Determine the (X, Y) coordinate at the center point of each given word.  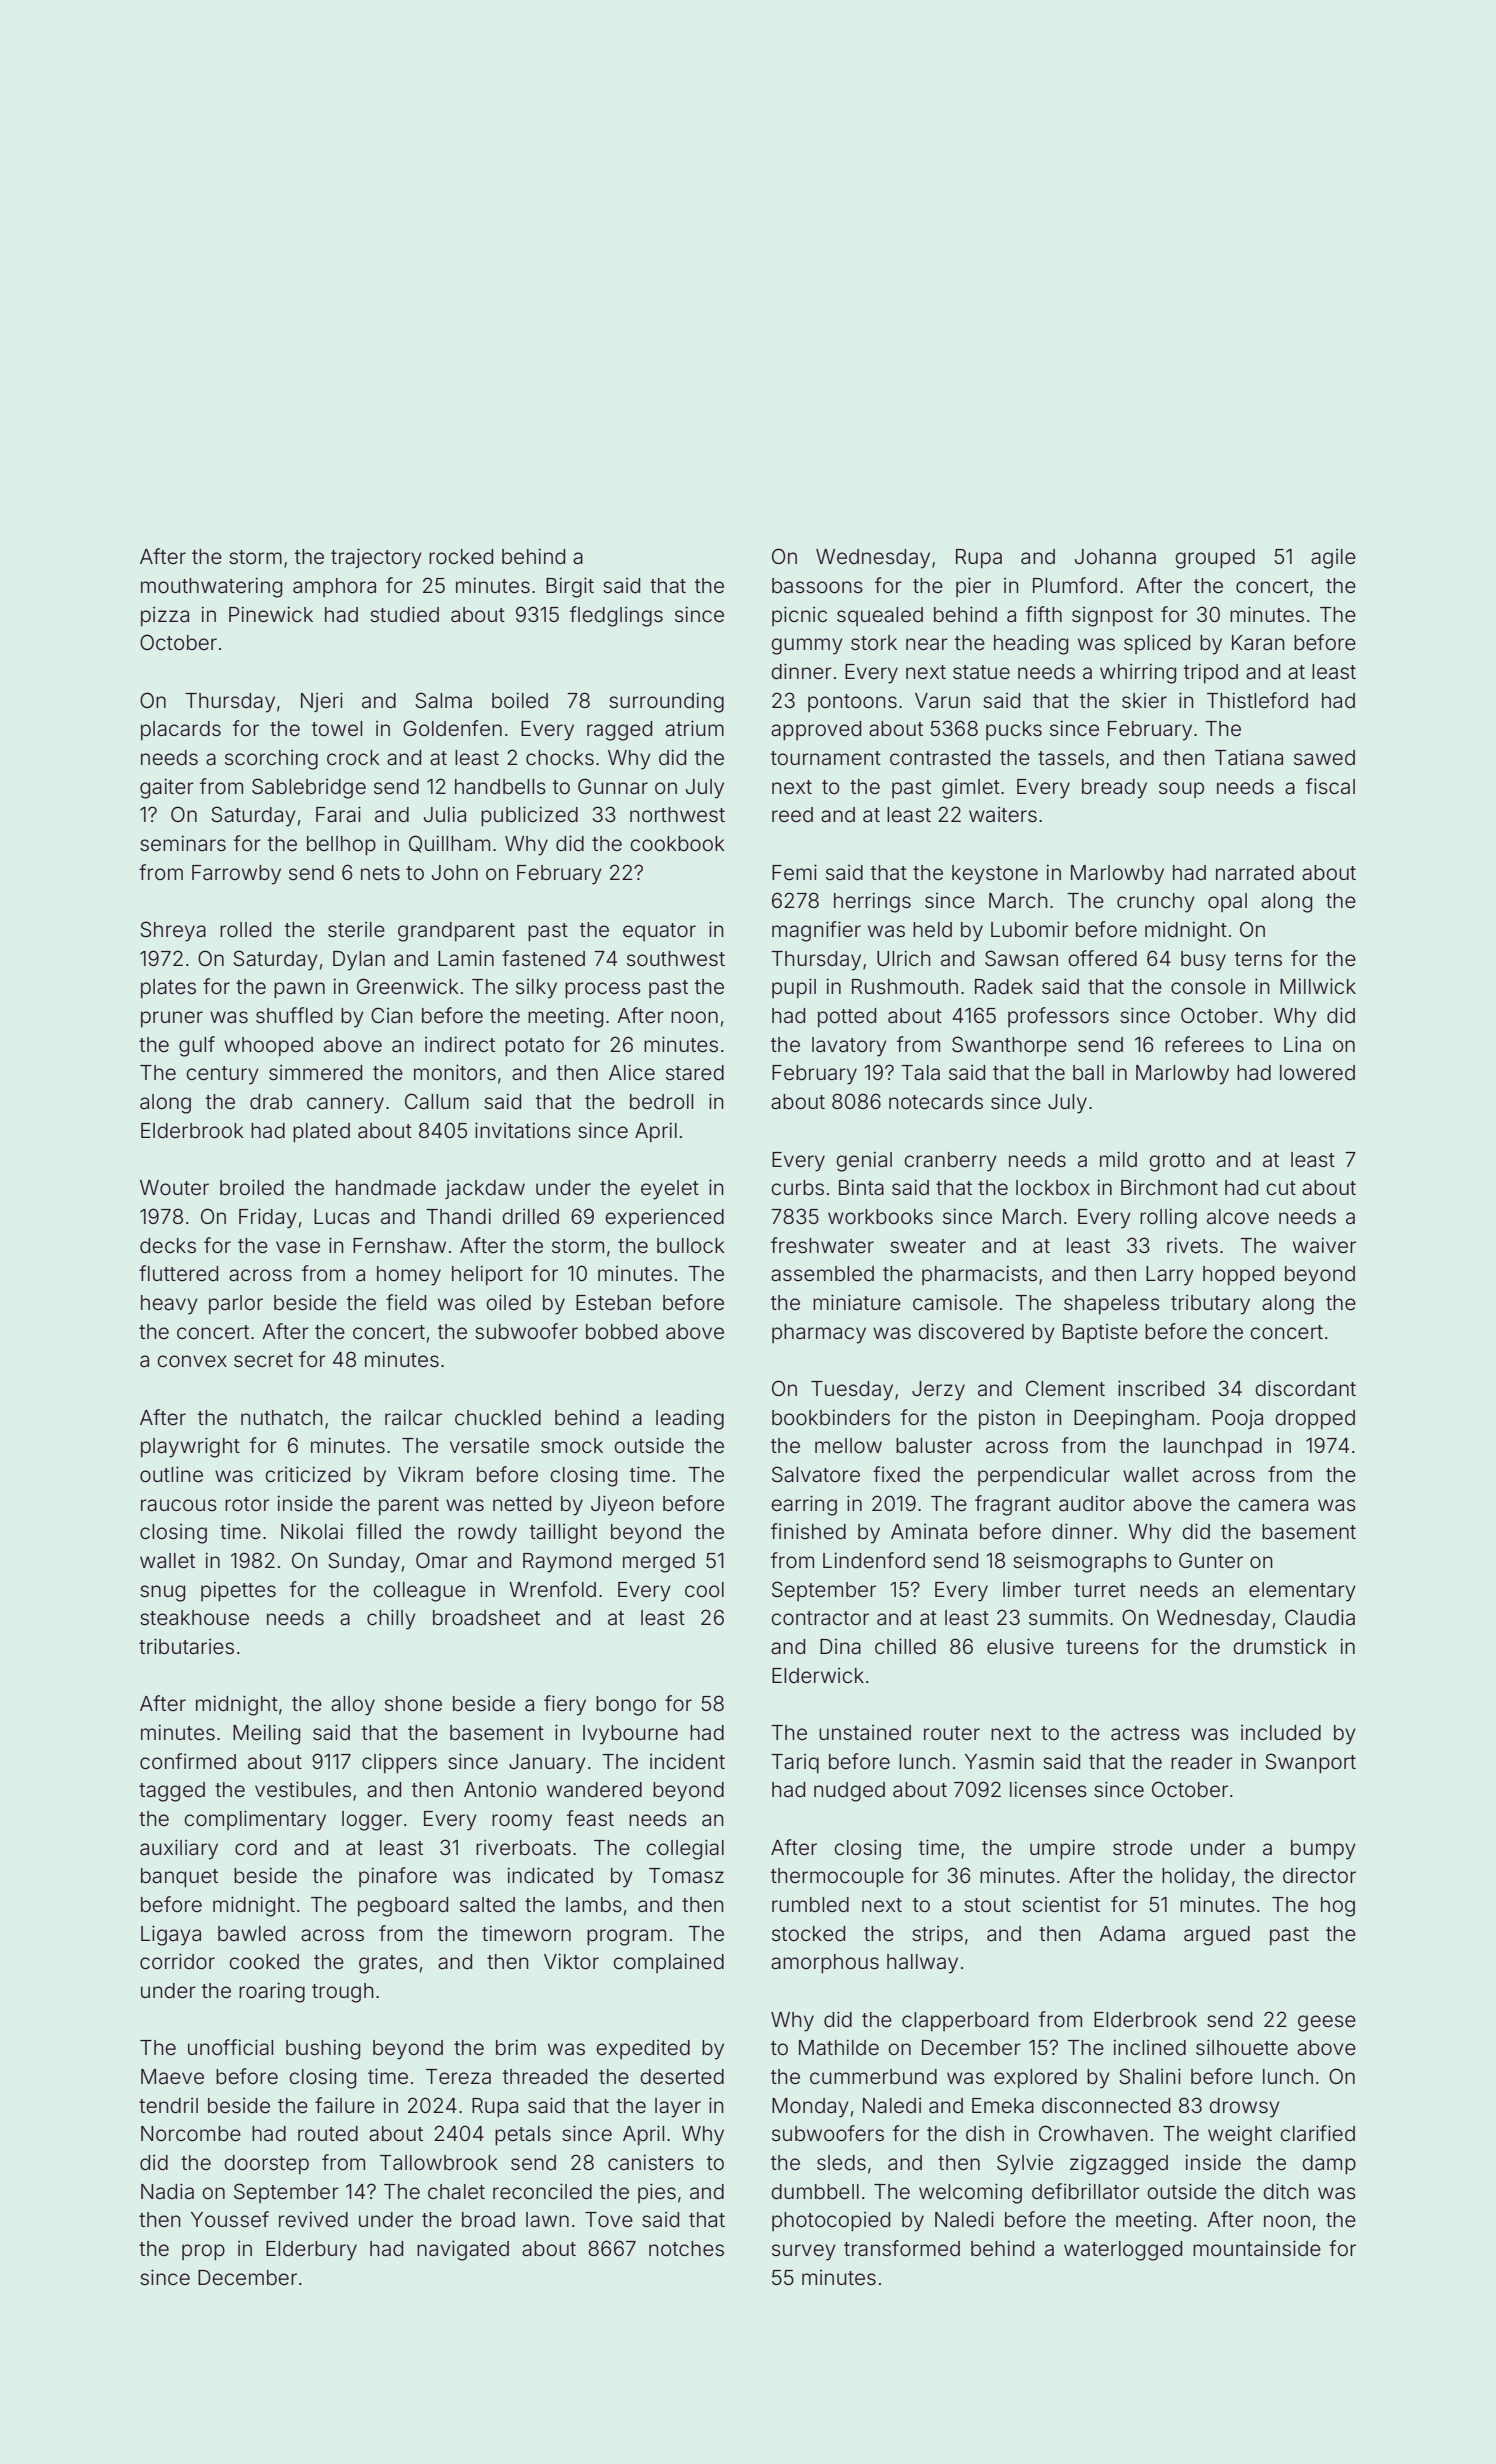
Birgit (570, 587)
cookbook (677, 844)
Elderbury (311, 2251)
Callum (437, 1101)
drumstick (1280, 1646)
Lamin (466, 958)
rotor (247, 1504)
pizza (165, 616)
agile (1333, 558)
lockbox (1053, 1188)
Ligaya (171, 1935)
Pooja (1238, 1419)
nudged (849, 1792)
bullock (691, 1246)
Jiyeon (622, 1505)
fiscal (1330, 786)
